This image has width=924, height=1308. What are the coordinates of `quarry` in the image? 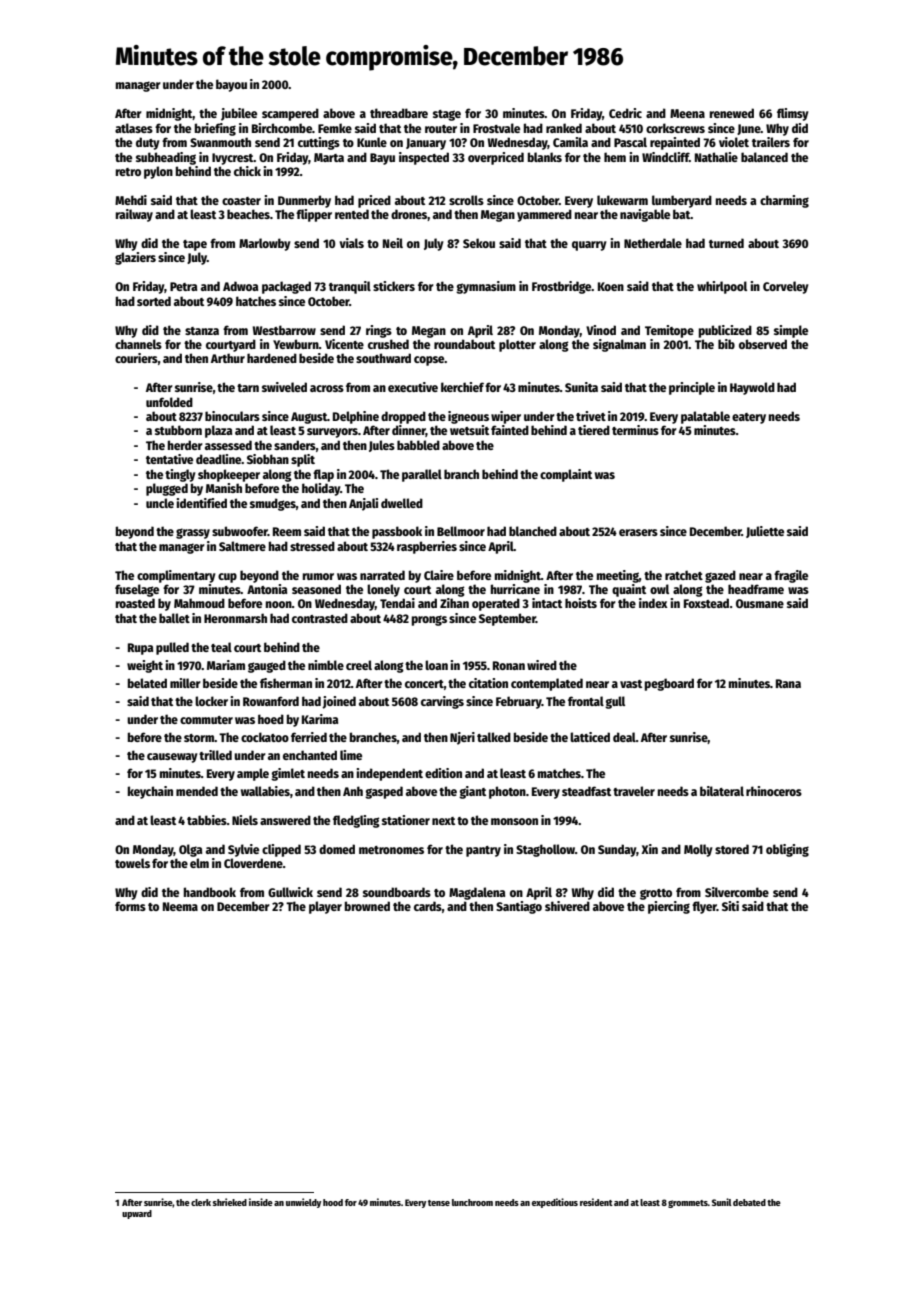 It's located at (589, 246).
